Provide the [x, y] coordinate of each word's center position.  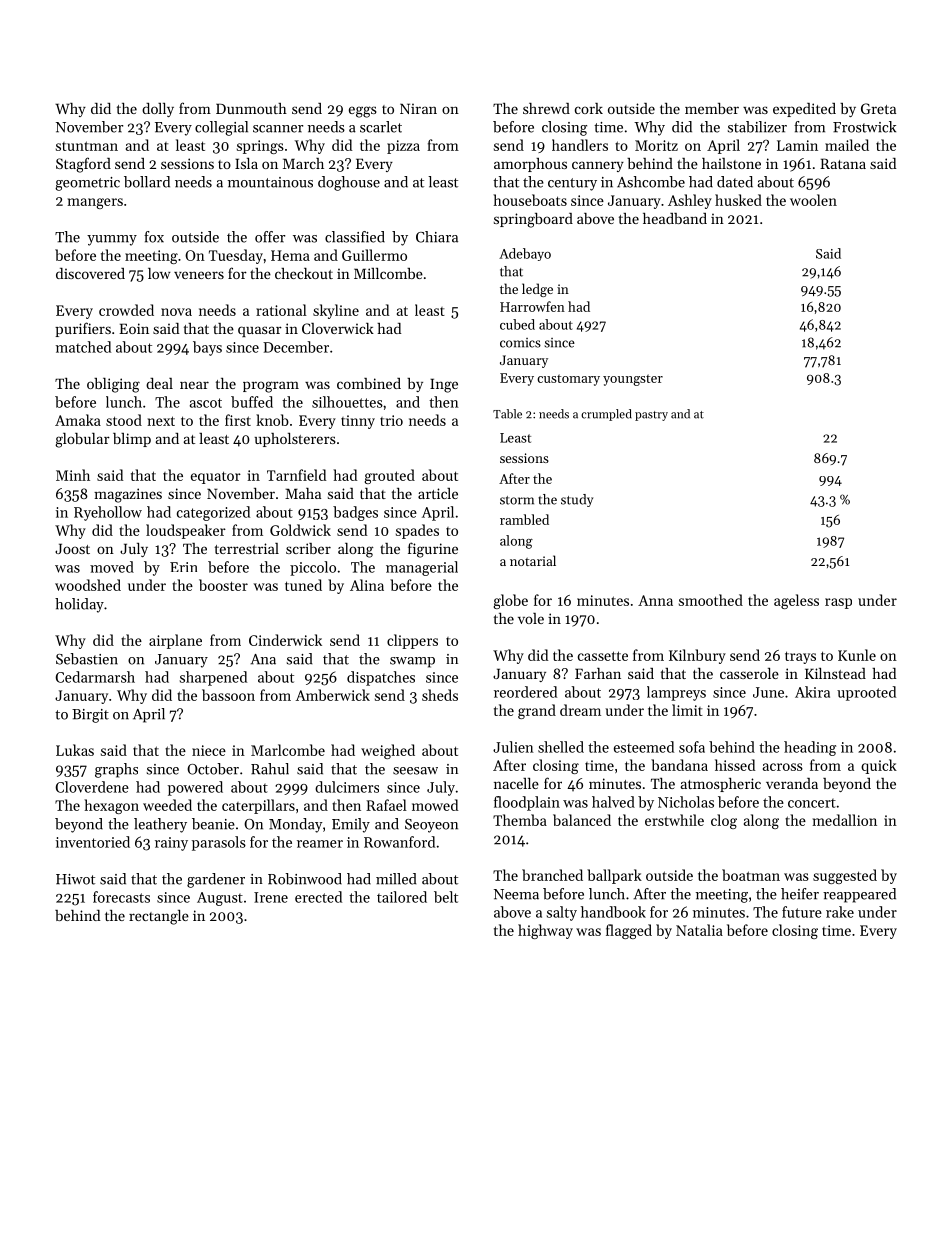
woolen [813, 200]
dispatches [381, 678]
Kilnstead [835, 673]
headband [675, 218]
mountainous [270, 182]
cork [589, 108]
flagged [629, 931]
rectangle [159, 917]
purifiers [83, 329]
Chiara [437, 237]
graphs [116, 770]
